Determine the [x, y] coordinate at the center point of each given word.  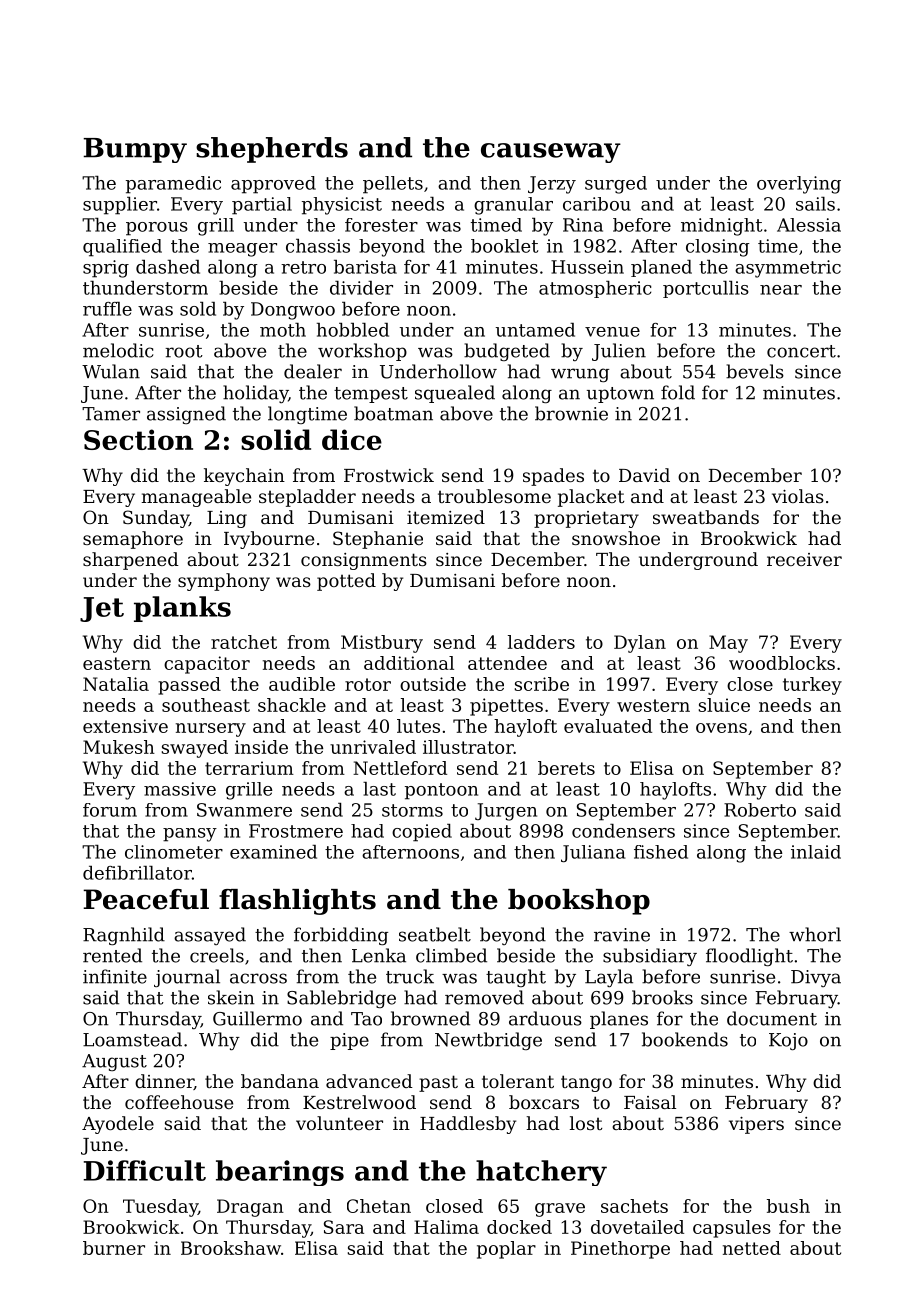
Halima [446, 1227]
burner [114, 1248]
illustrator [468, 747]
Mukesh [119, 747]
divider [361, 288]
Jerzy [552, 185]
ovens [721, 728]
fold [678, 392]
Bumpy [135, 150]
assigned [186, 415]
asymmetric [788, 269]
